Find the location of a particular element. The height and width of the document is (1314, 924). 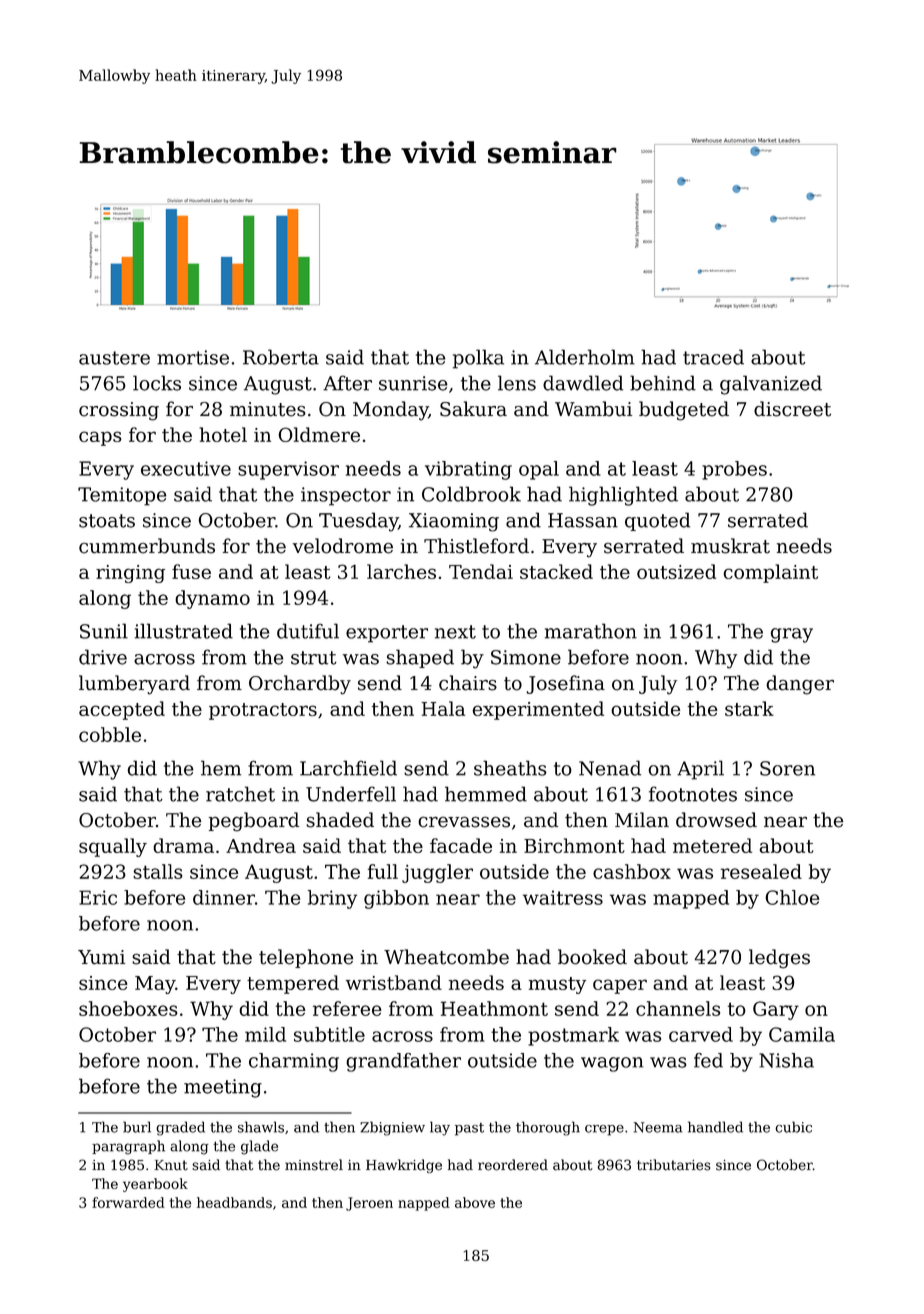

shawls is located at coordinates (261, 1127).
